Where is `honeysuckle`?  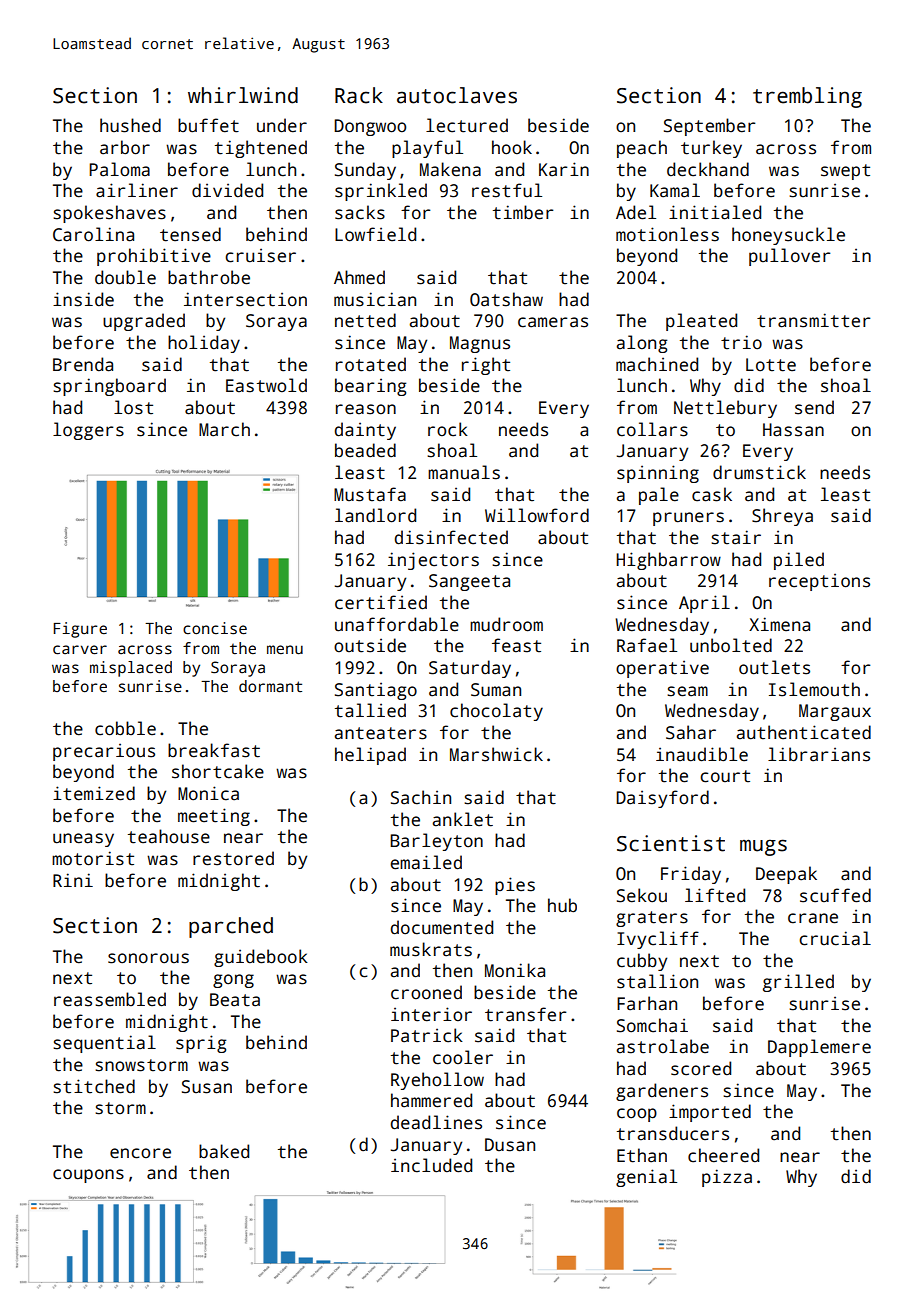
honeysuckle is located at coordinates (788, 236).
